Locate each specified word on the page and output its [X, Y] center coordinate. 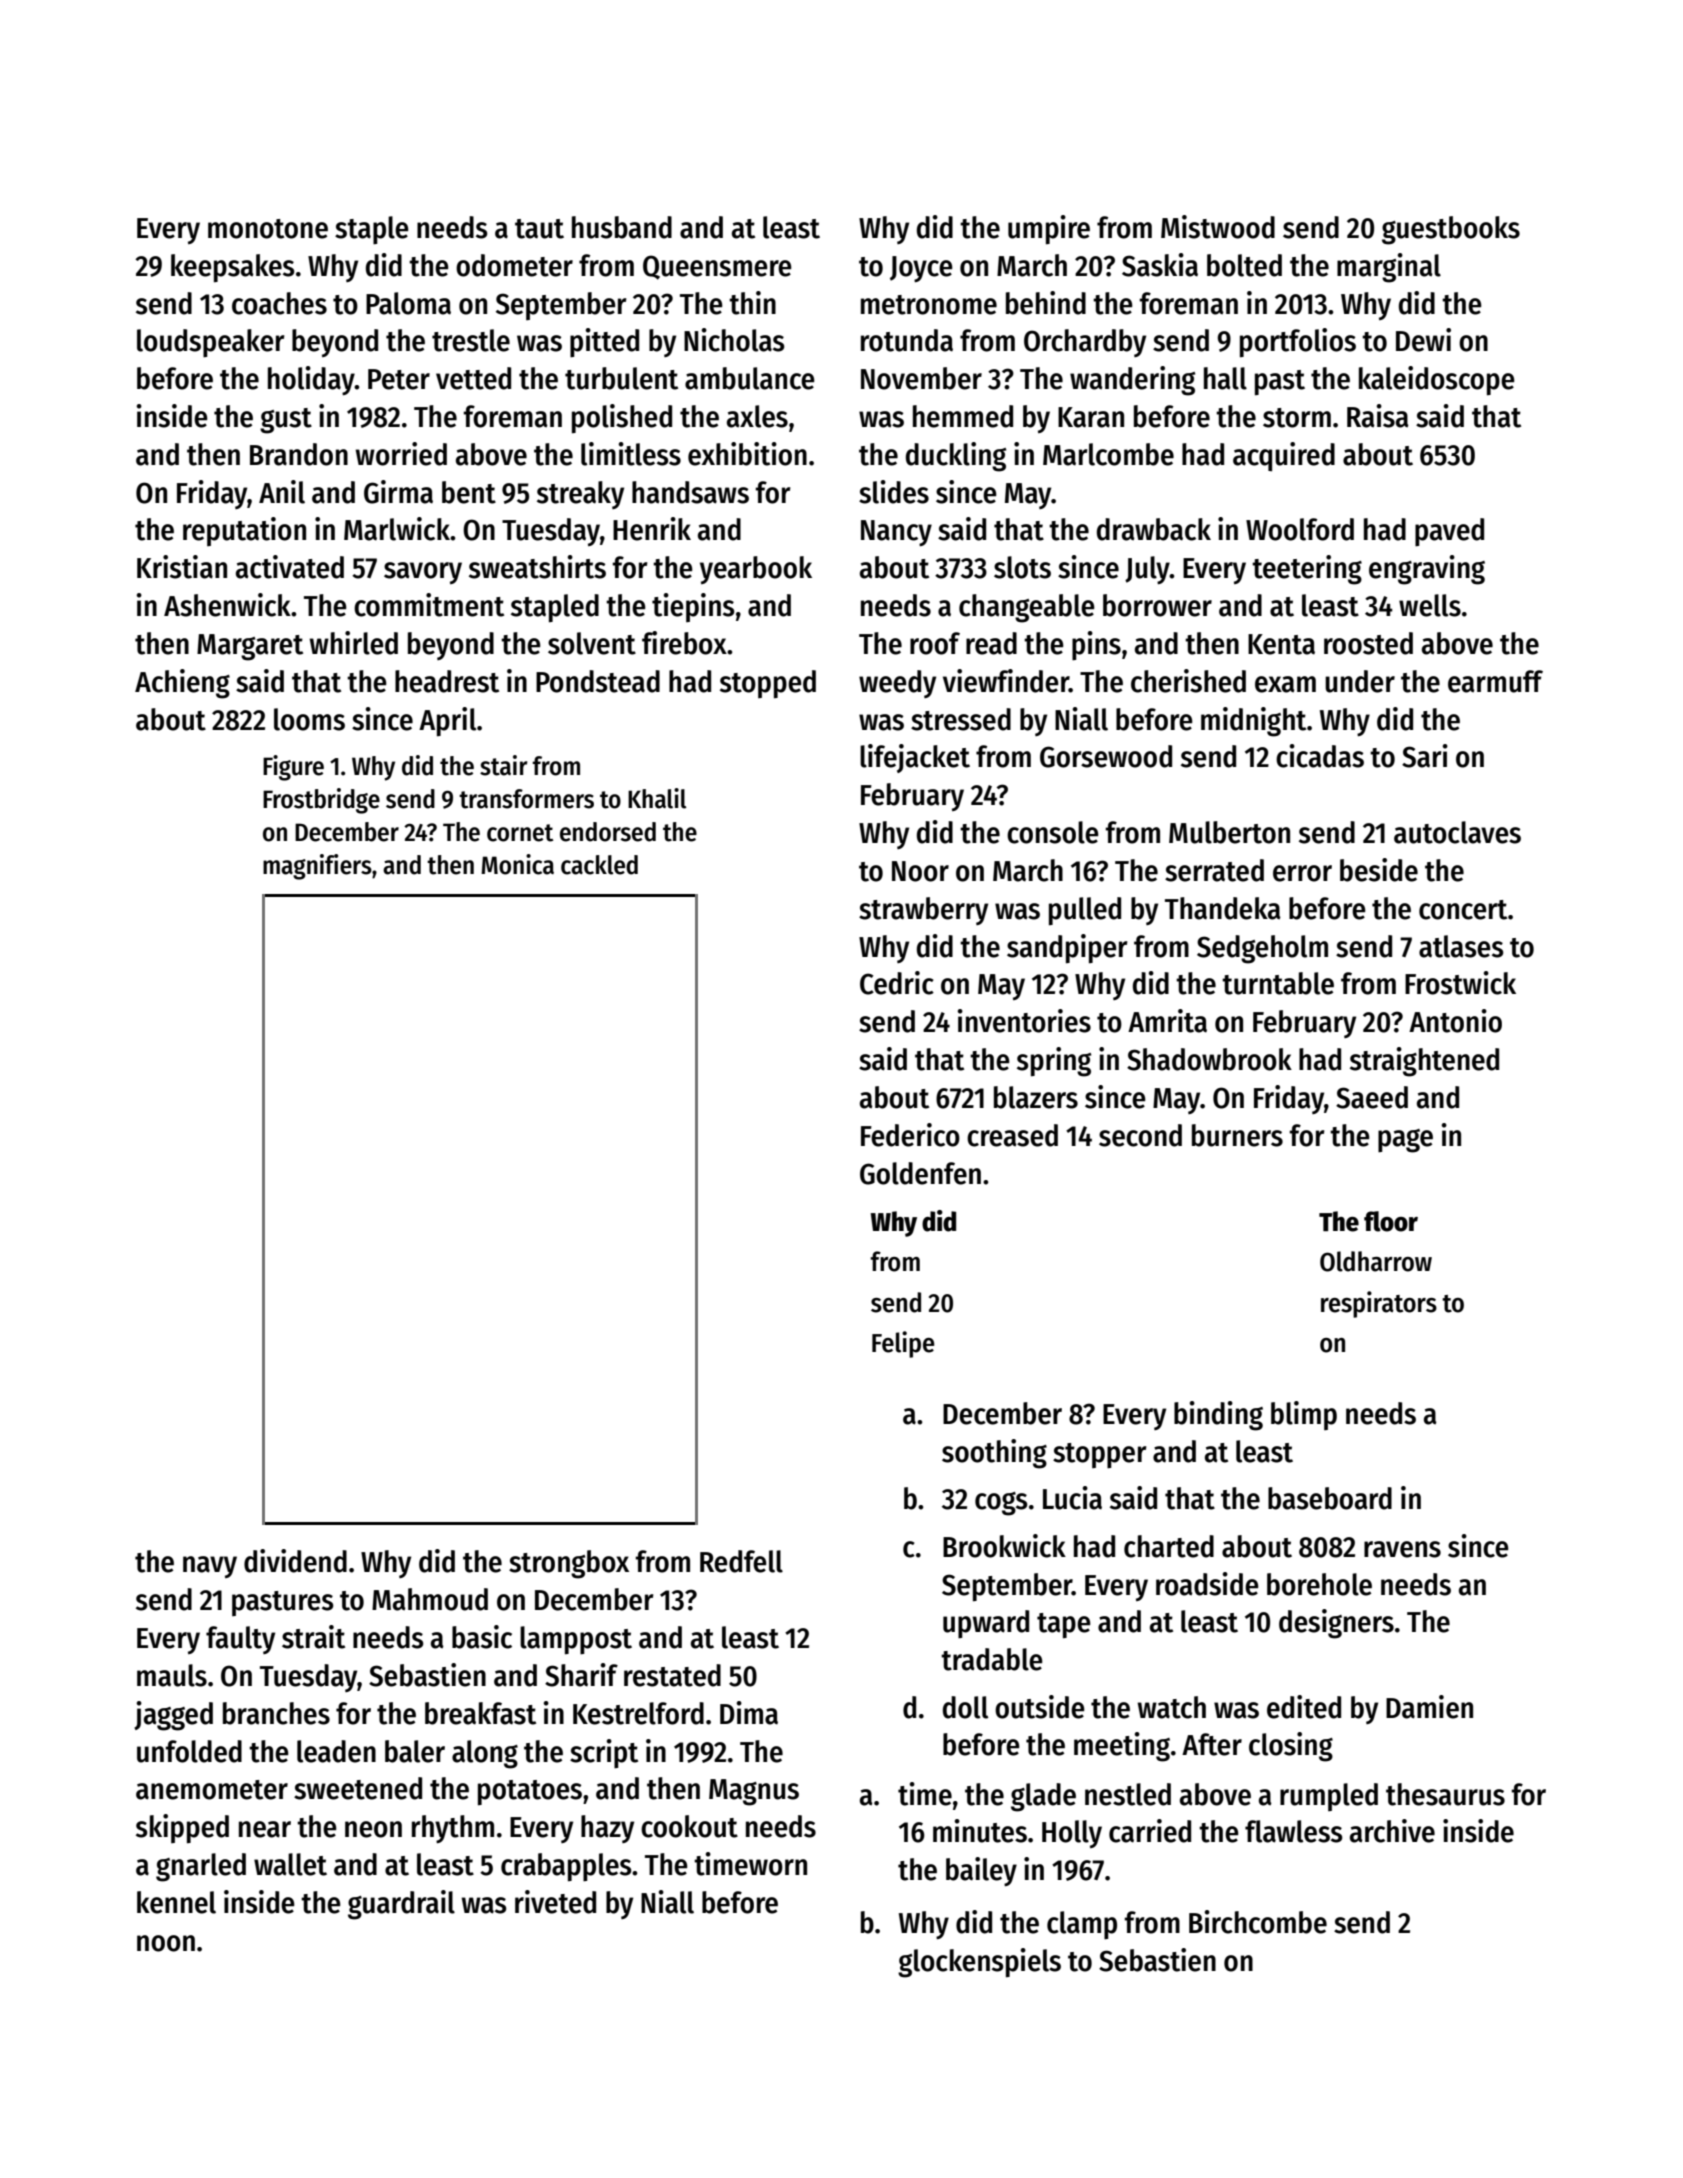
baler [415, 1751]
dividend [295, 1561]
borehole [1319, 1584]
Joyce [921, 269]
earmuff [1495, 681]
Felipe [903, 1344]
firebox [684, 643]
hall [1225, 378]
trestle [471, 340]
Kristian [182, 567]
